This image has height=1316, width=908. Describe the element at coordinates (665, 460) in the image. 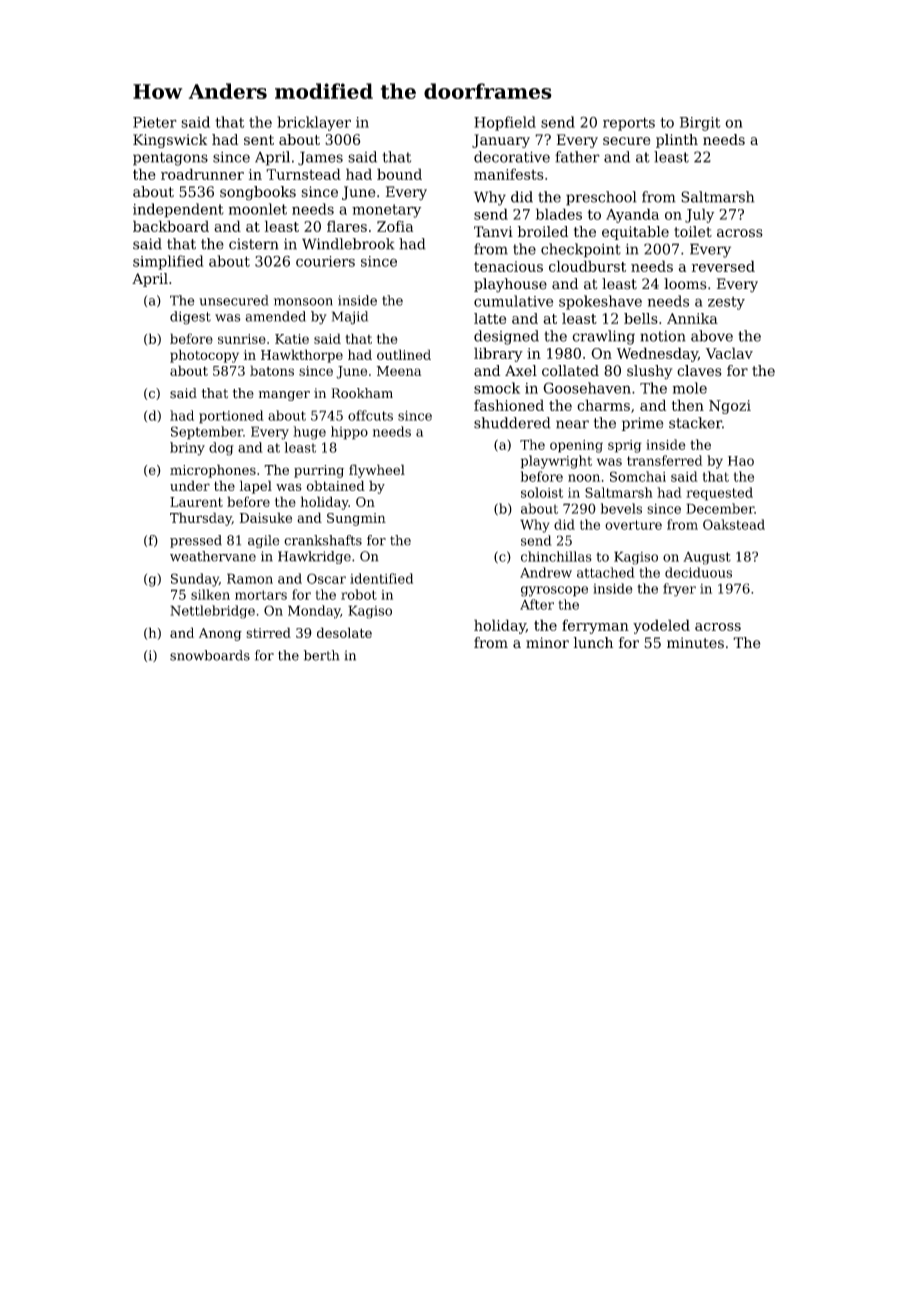

I see `transferred` at that location.
